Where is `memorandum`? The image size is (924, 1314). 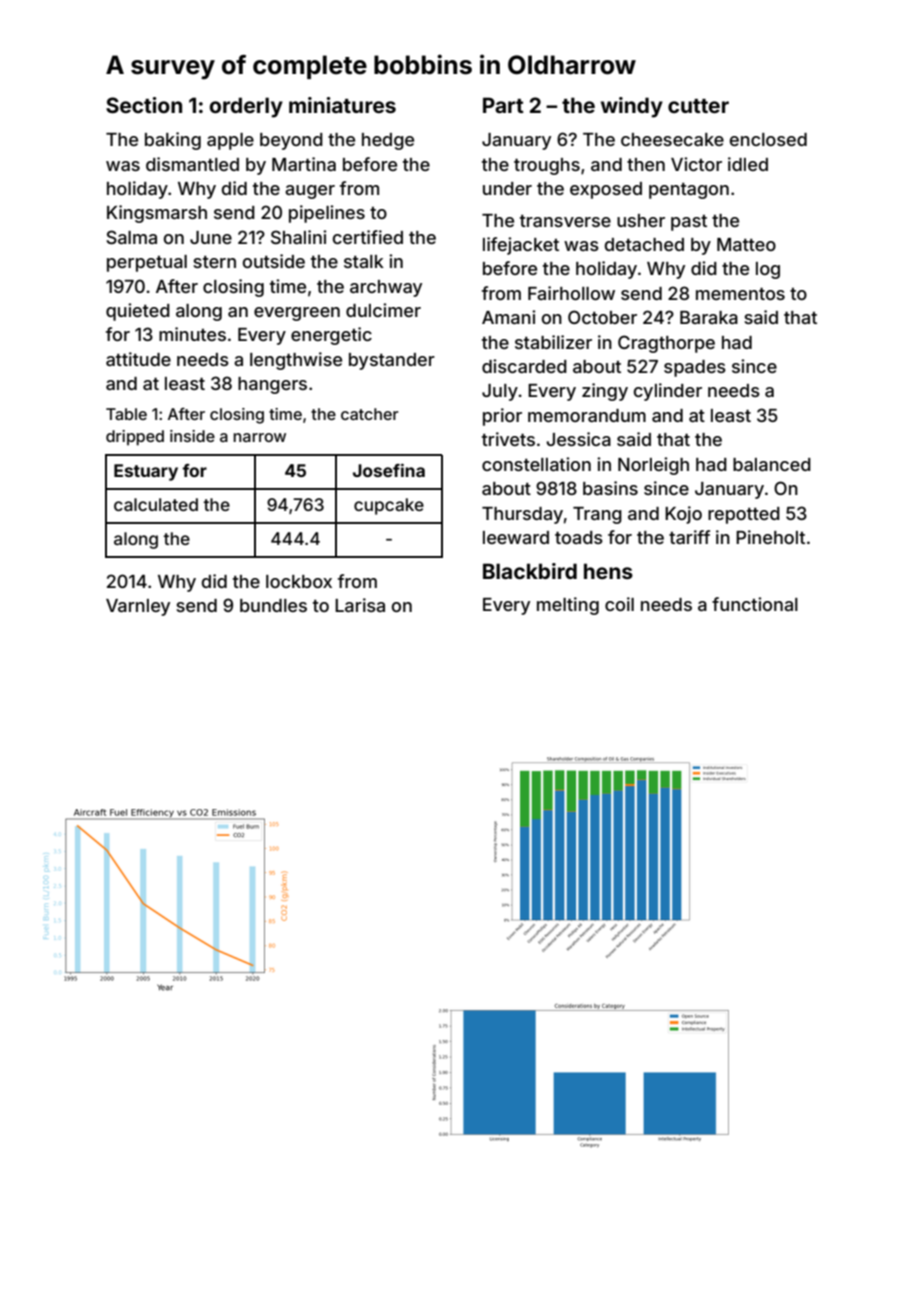
memorandum is located at coordinates (587, 415).
